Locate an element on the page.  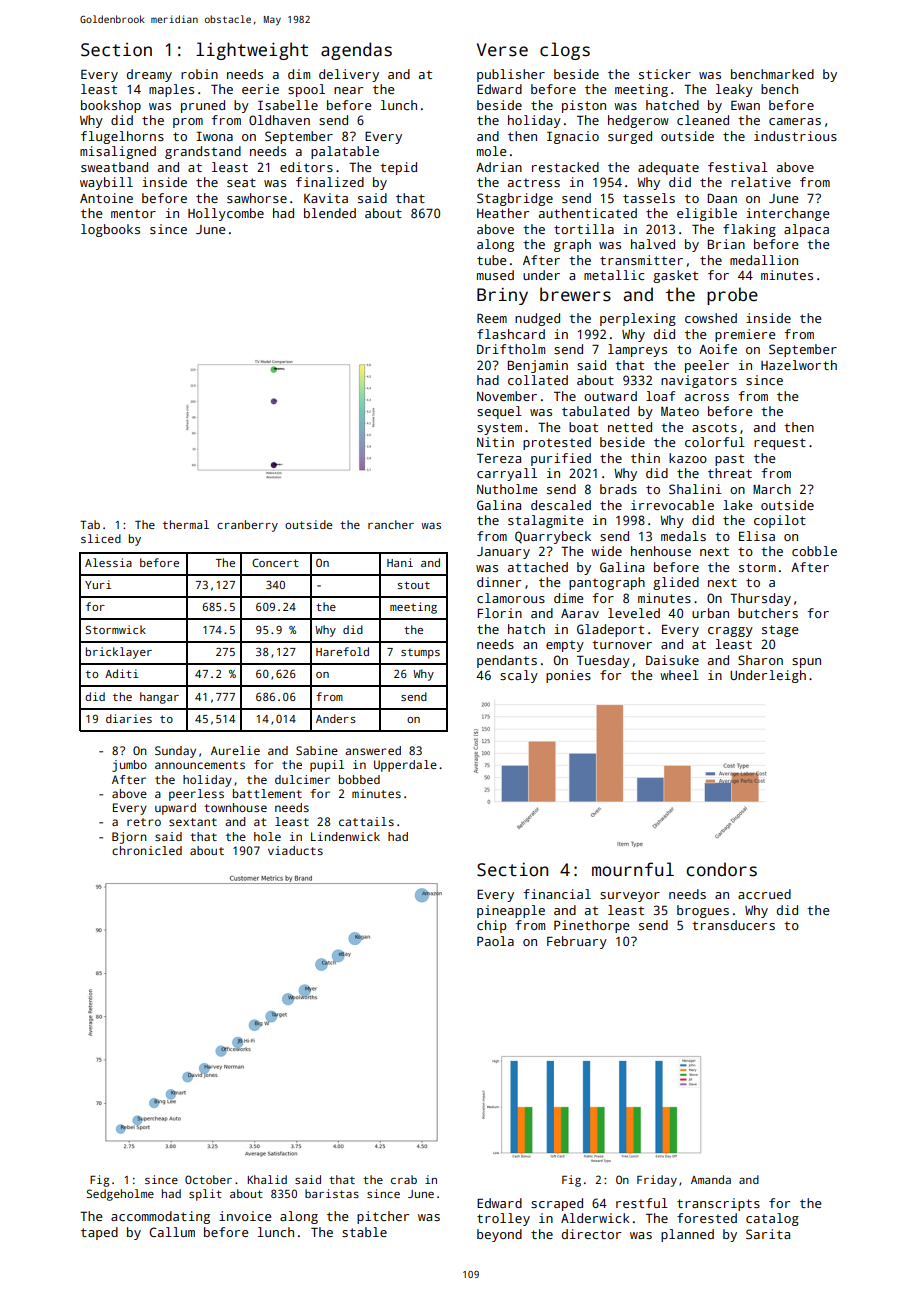
Paola is located at coordinates (495, 941).
